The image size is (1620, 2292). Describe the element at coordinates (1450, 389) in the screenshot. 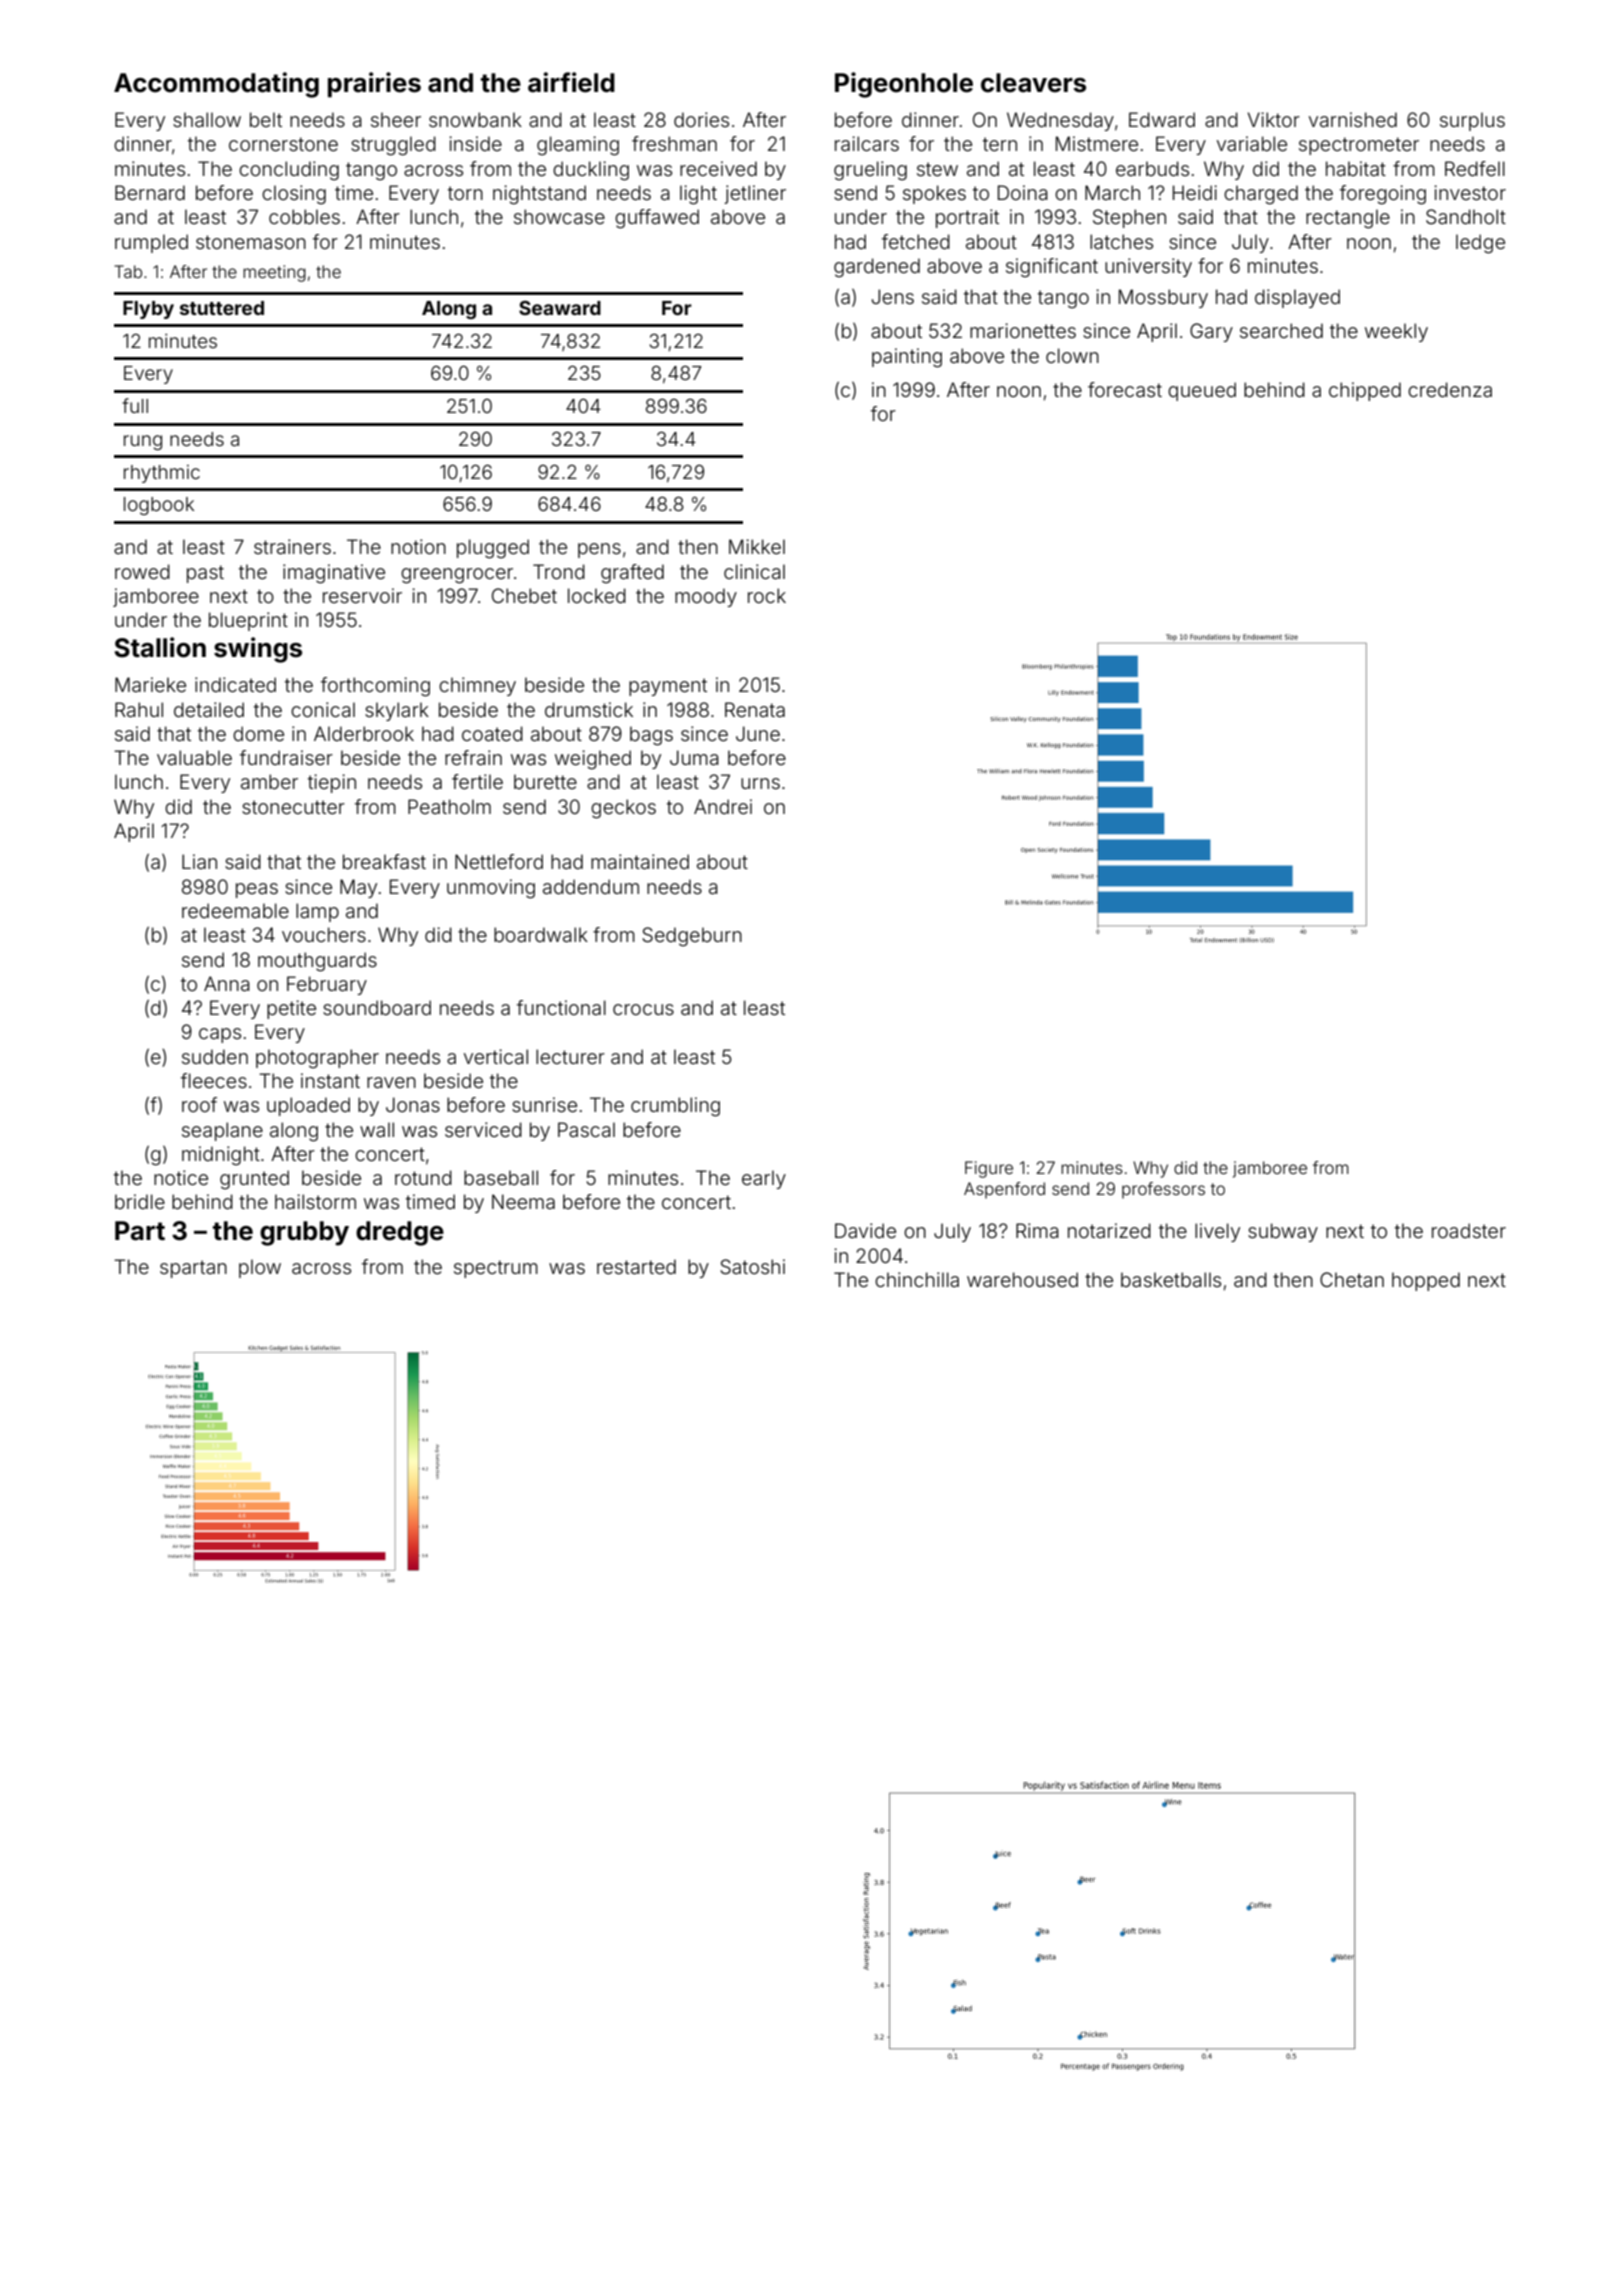

I see `credenza` at that location.
